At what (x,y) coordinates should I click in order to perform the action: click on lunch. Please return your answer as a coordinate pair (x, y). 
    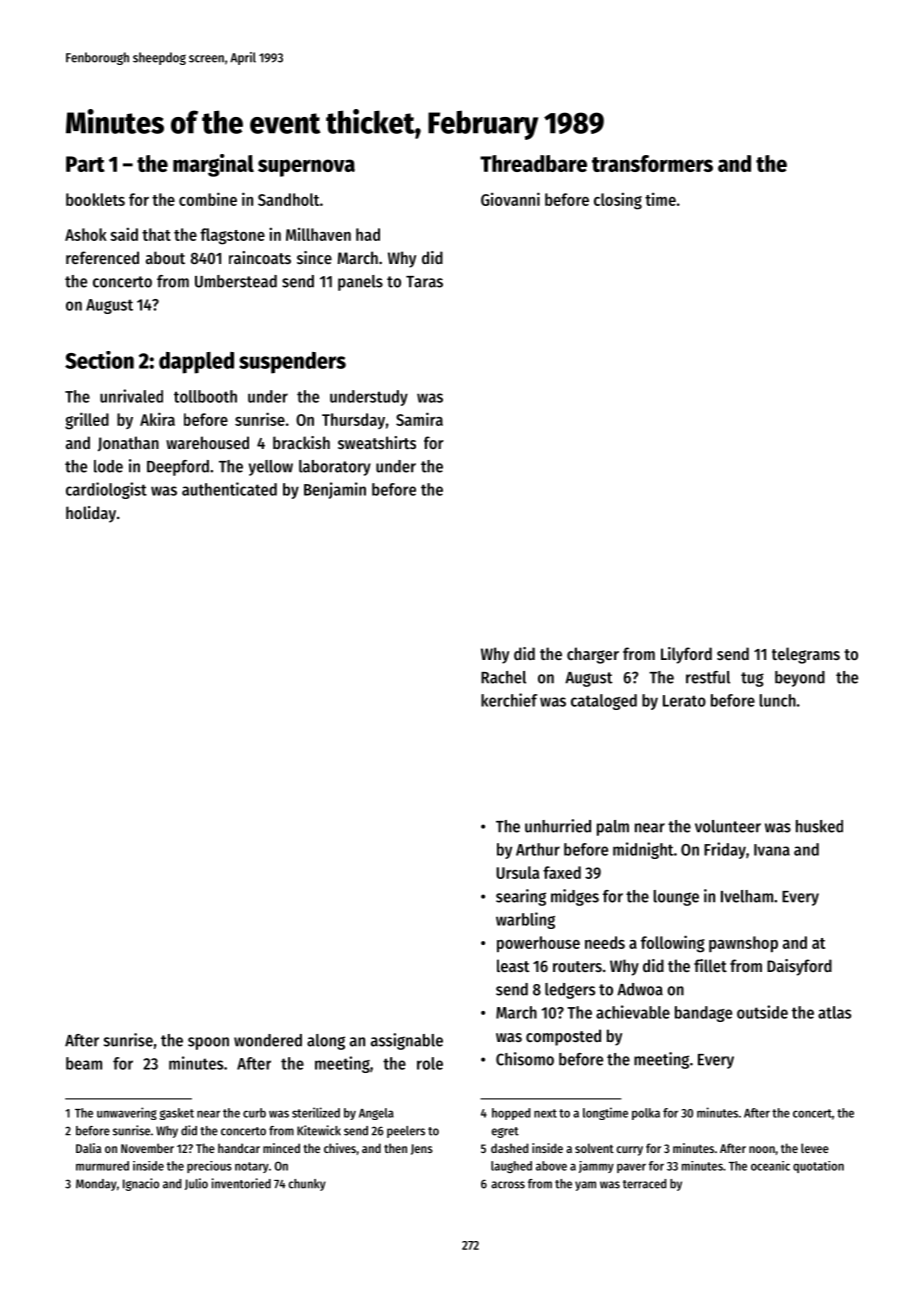
    Looking at the image, I should click on (777, 700).
